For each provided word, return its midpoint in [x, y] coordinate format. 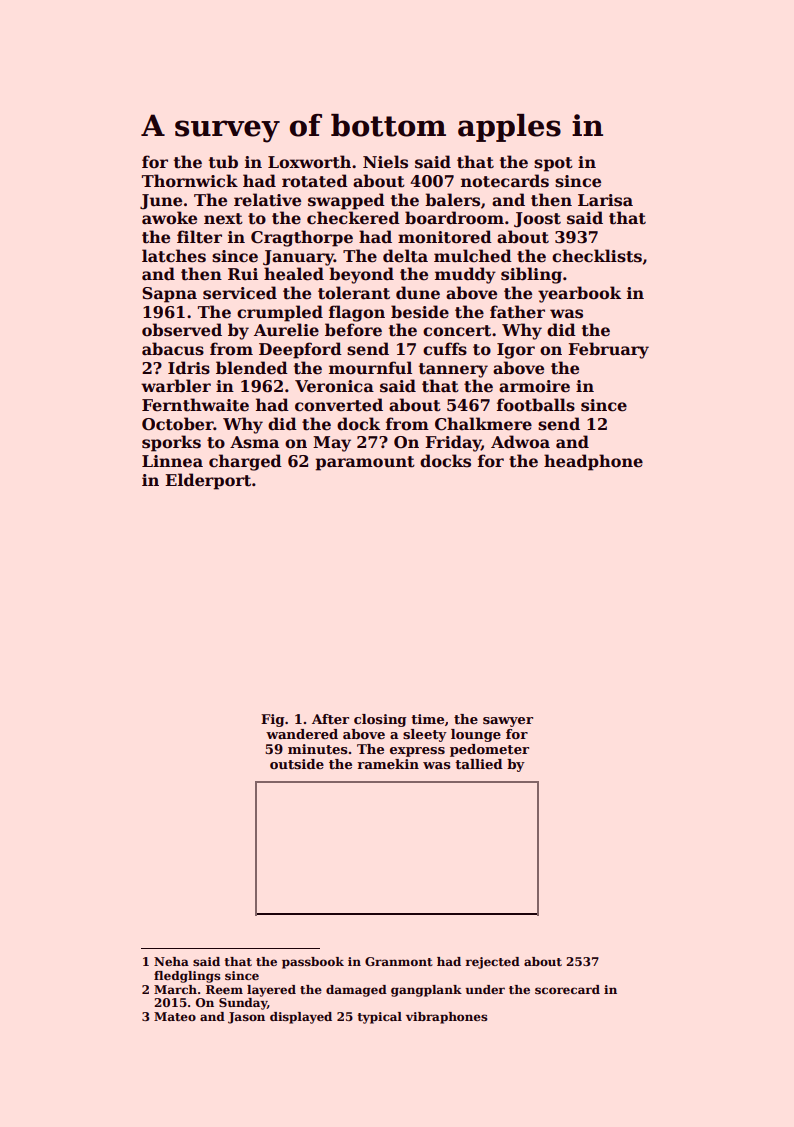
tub [223, 162]
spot [553, 164]
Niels [385, 162]
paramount [365, 463]
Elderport [208, 481]
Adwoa [520, 442]
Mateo [175, 1016]
